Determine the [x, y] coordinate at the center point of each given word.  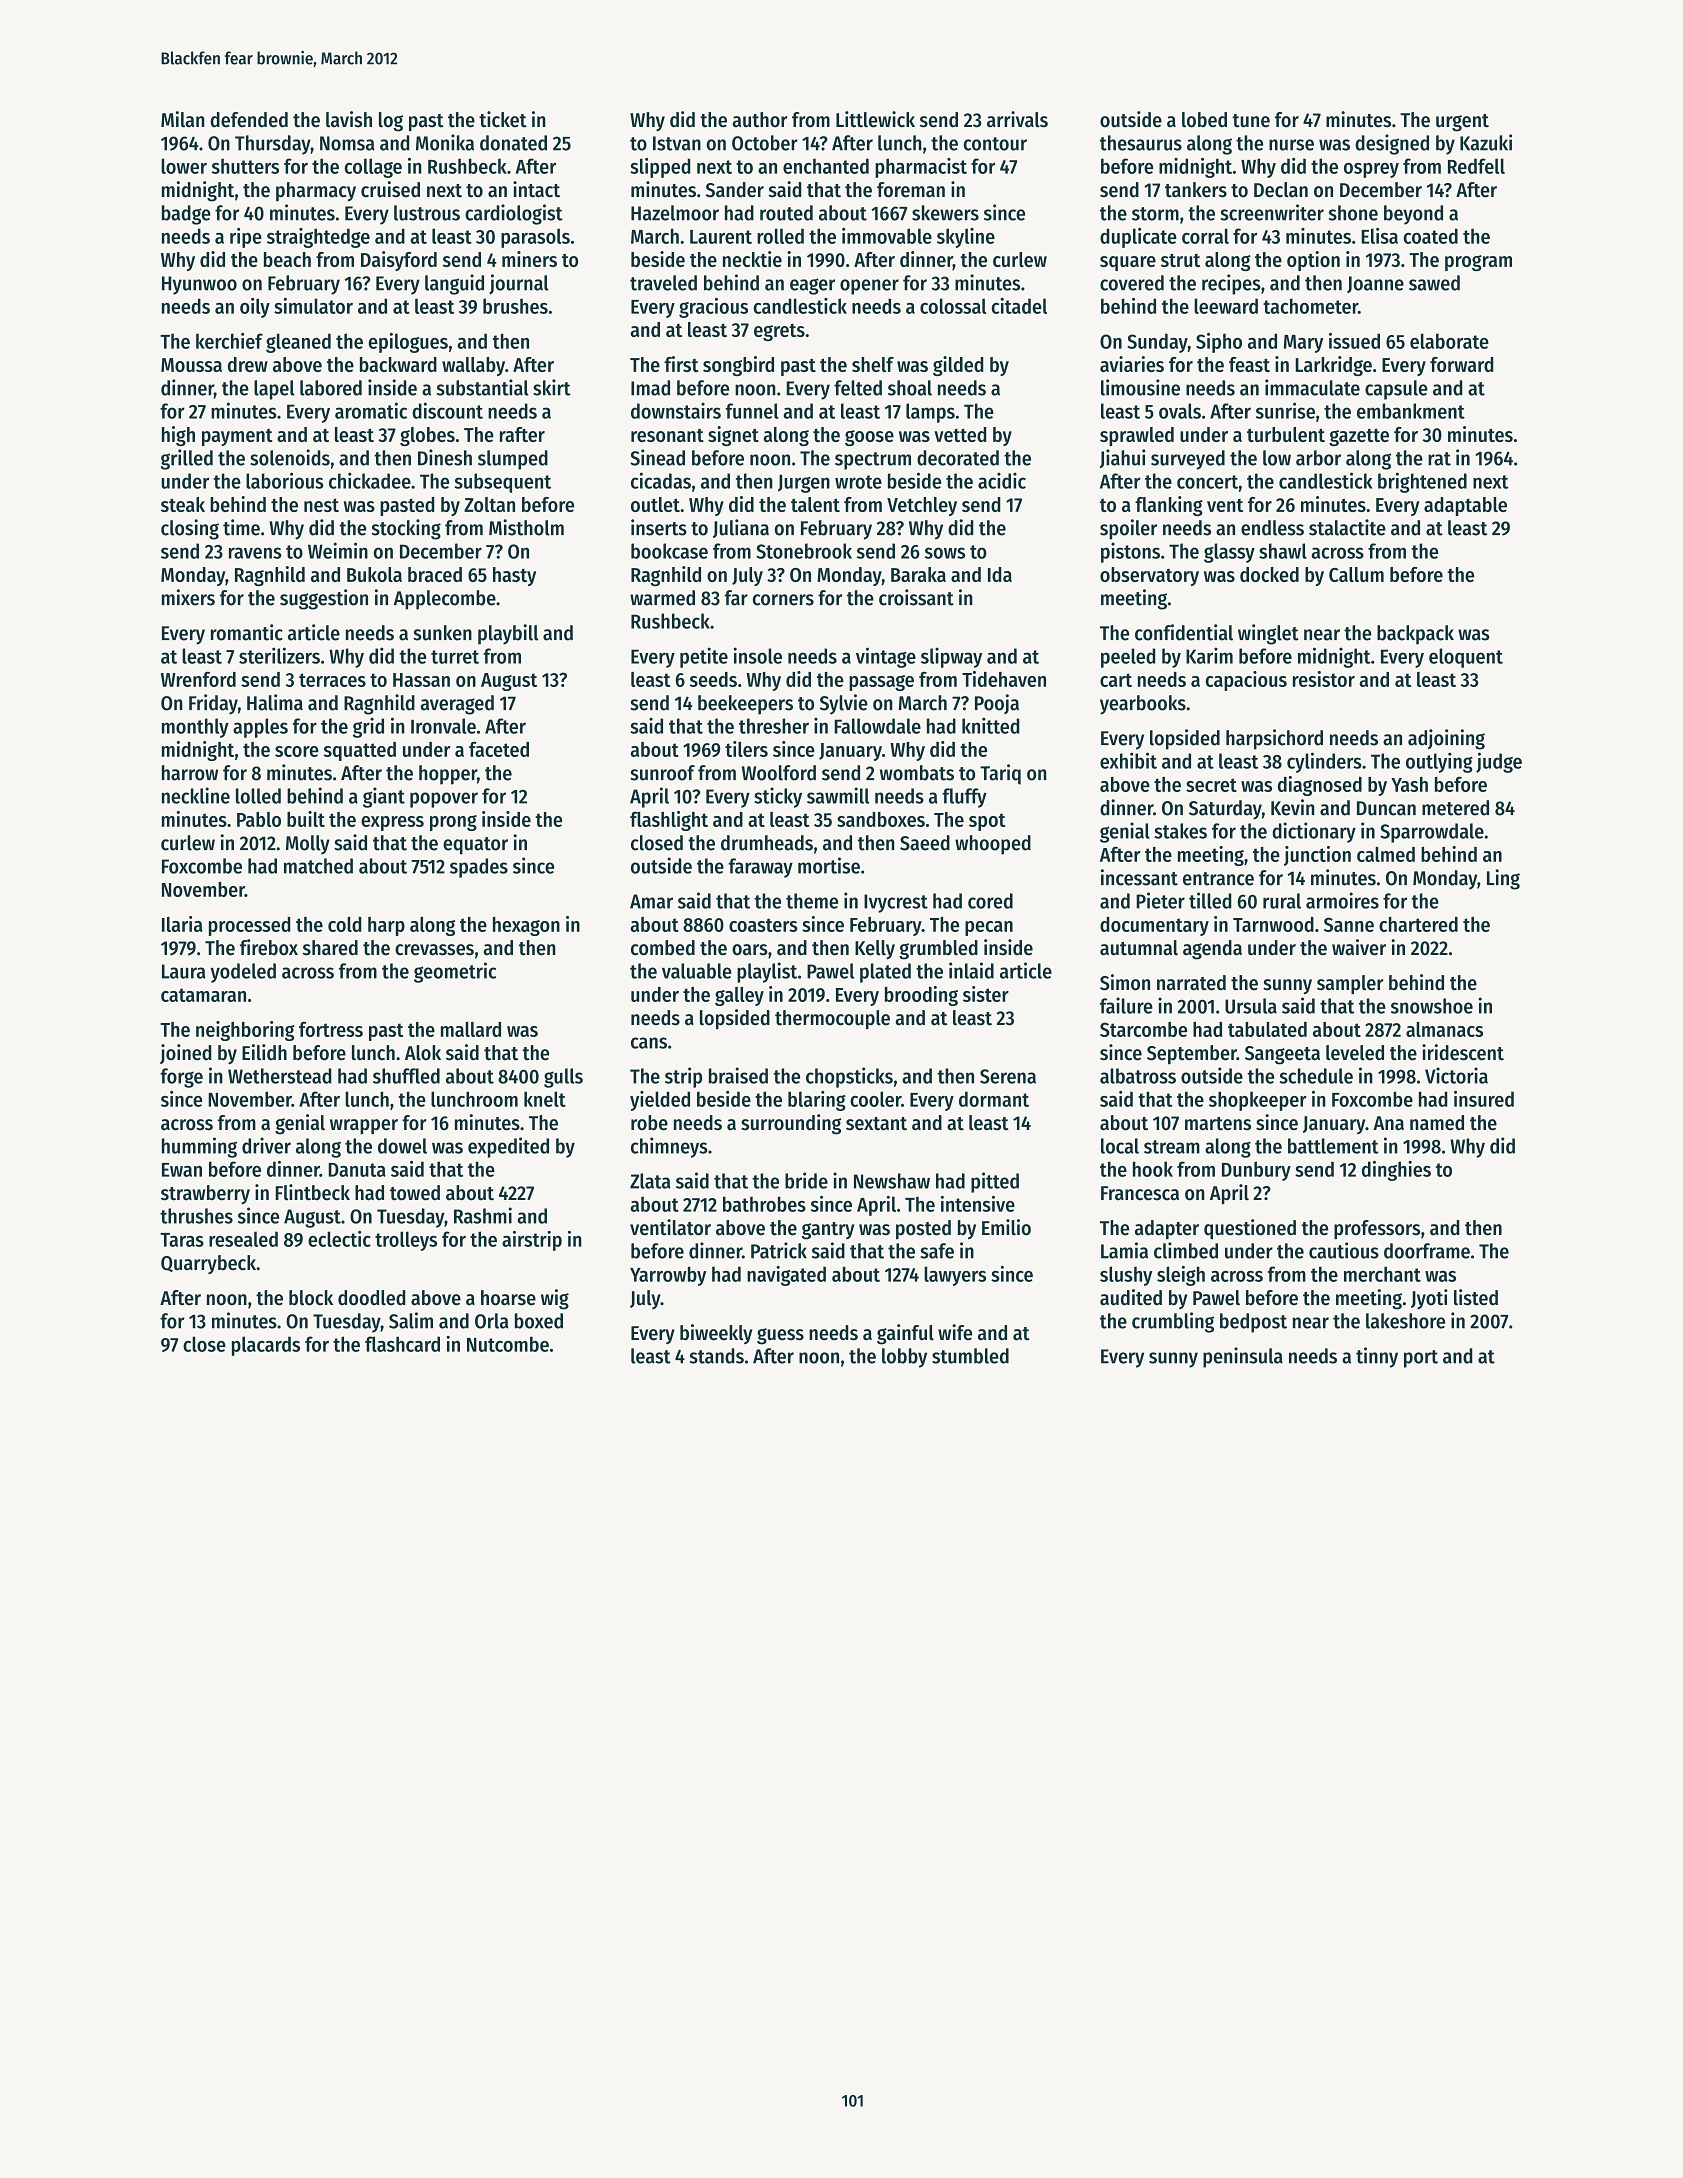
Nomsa [347, 143]
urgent [1462, 123]
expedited [508, 1147]
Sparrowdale [1432, 833]
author [760, 120]
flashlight [669, 821]
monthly [195, 728]
